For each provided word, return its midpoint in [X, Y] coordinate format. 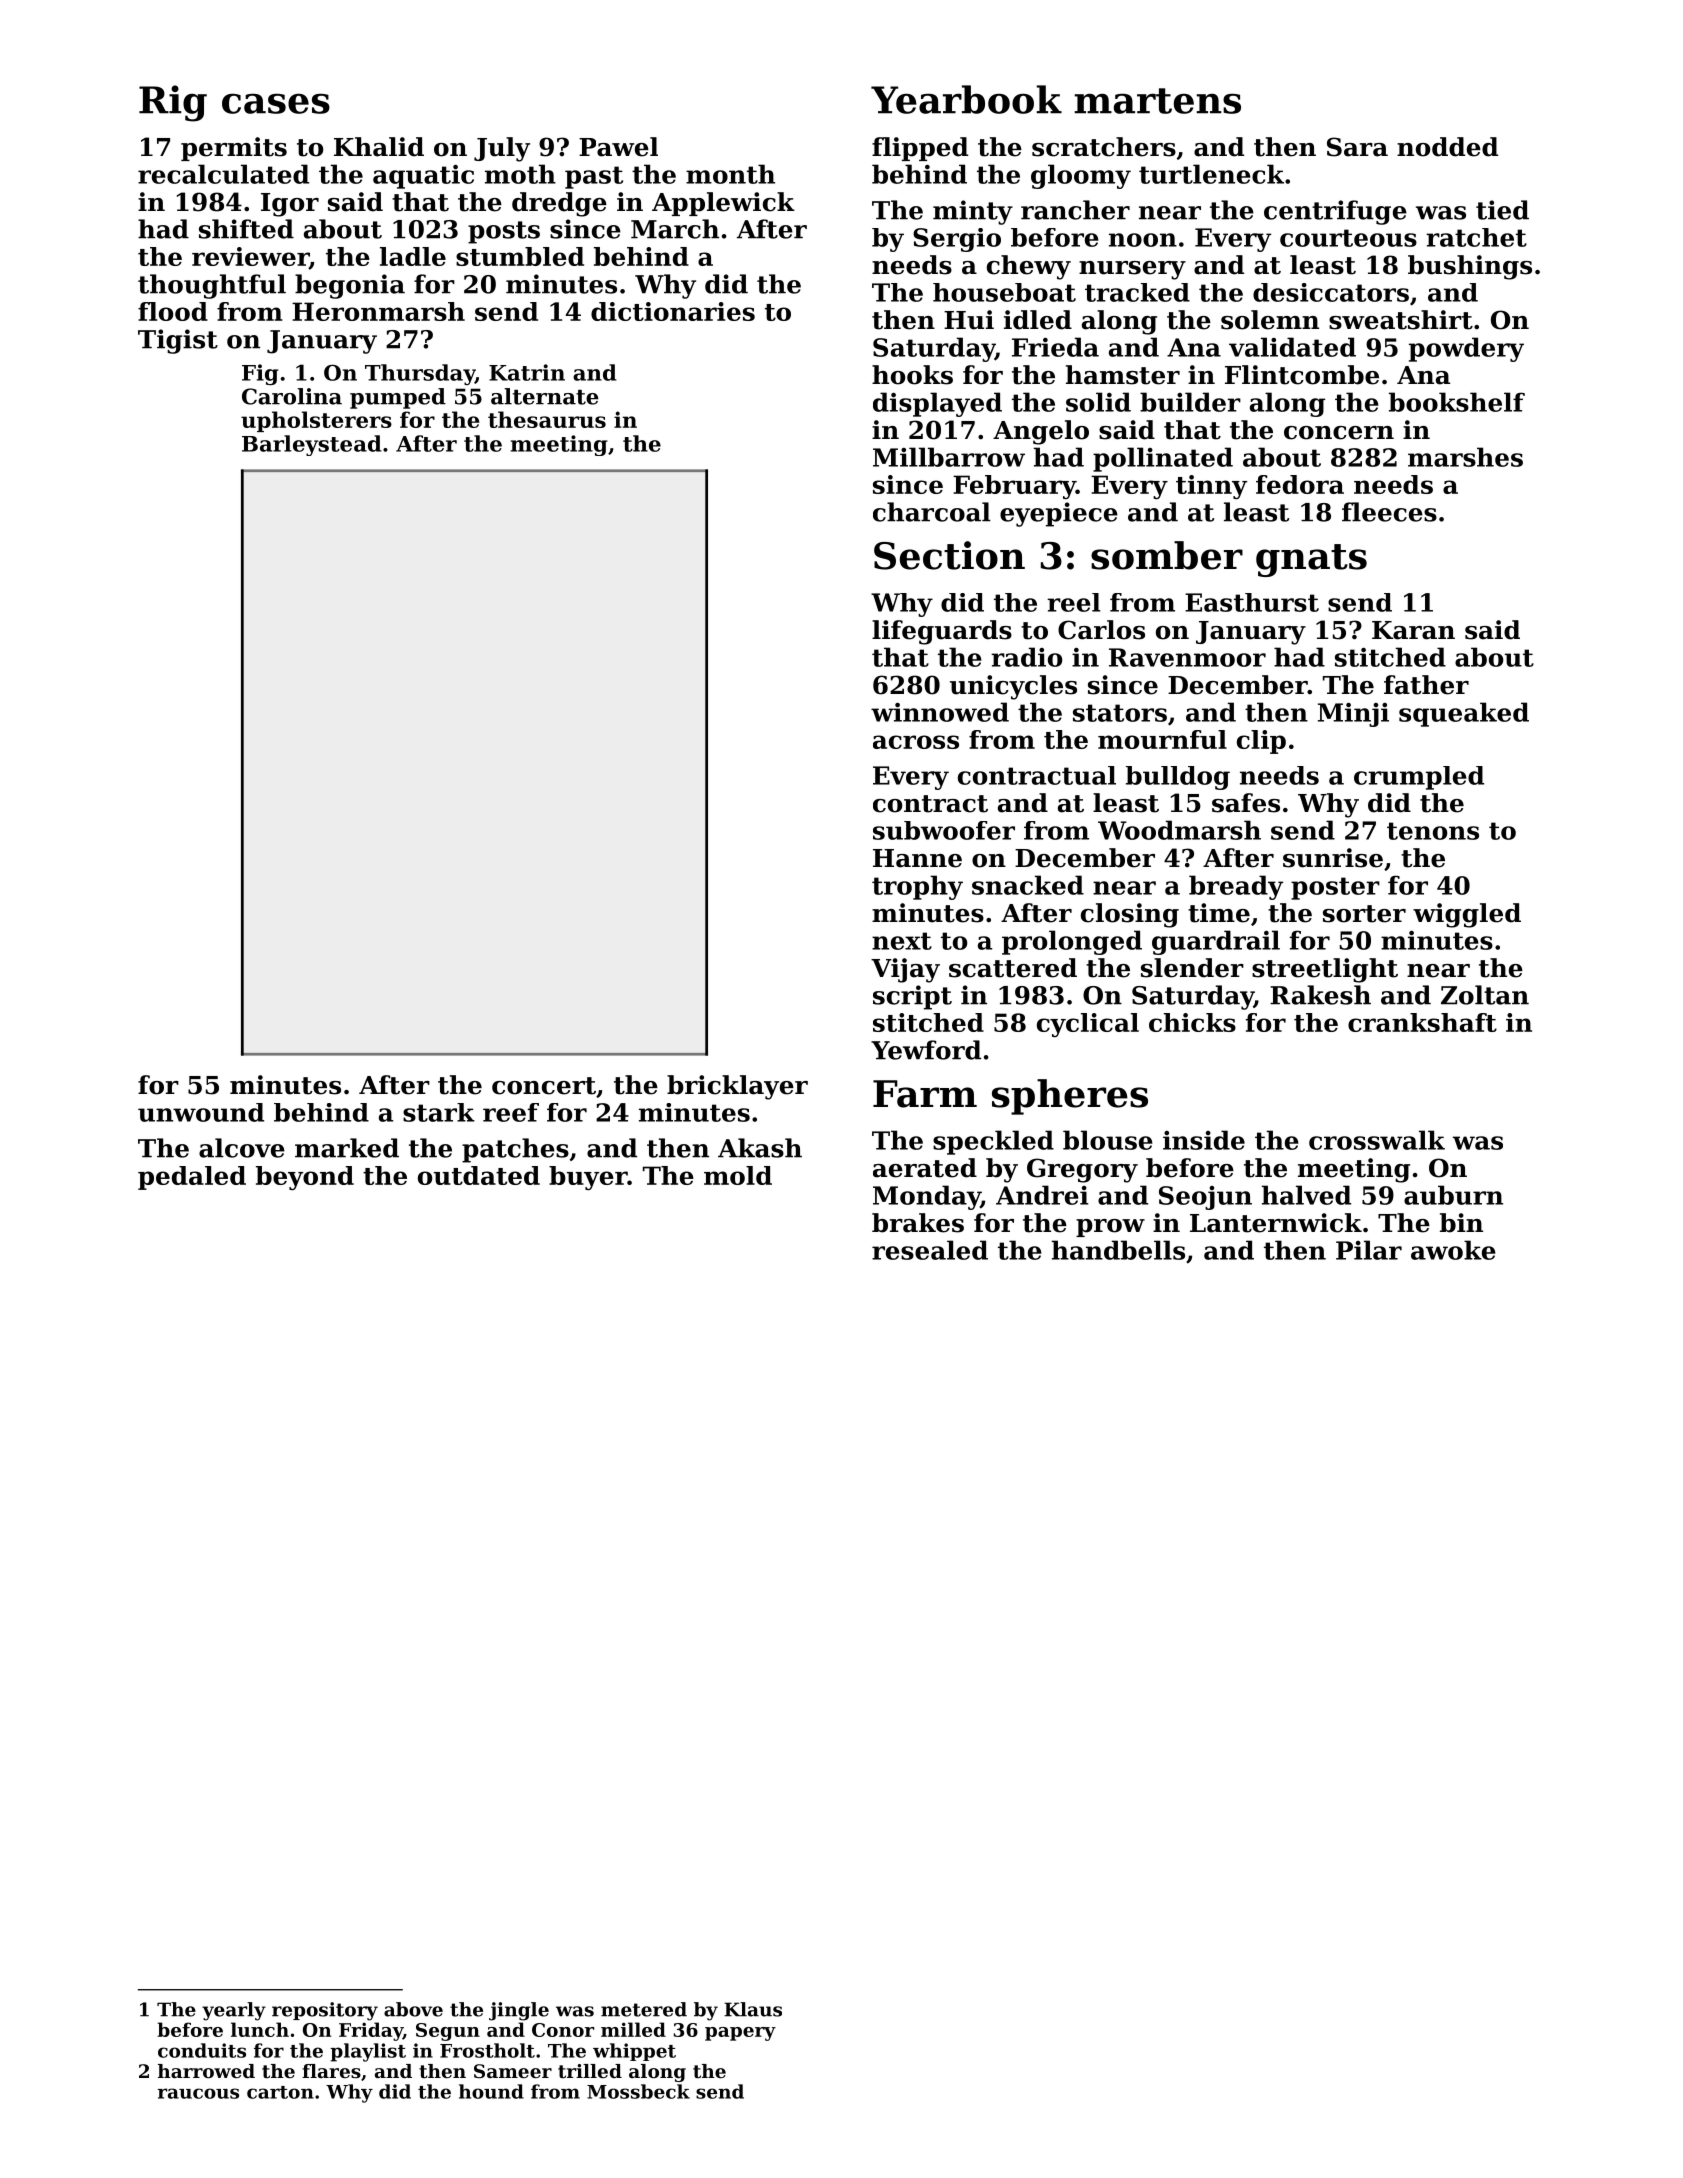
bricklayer [737, 1087]
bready [1236, 887]
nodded [1447, 147]
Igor [290, 205]
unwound [201, 1112]
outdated [479, 1175]
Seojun [1205, 1198]
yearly [234, 2011]
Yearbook [966, 99]
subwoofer [944, 830]
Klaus [753, 2009]
